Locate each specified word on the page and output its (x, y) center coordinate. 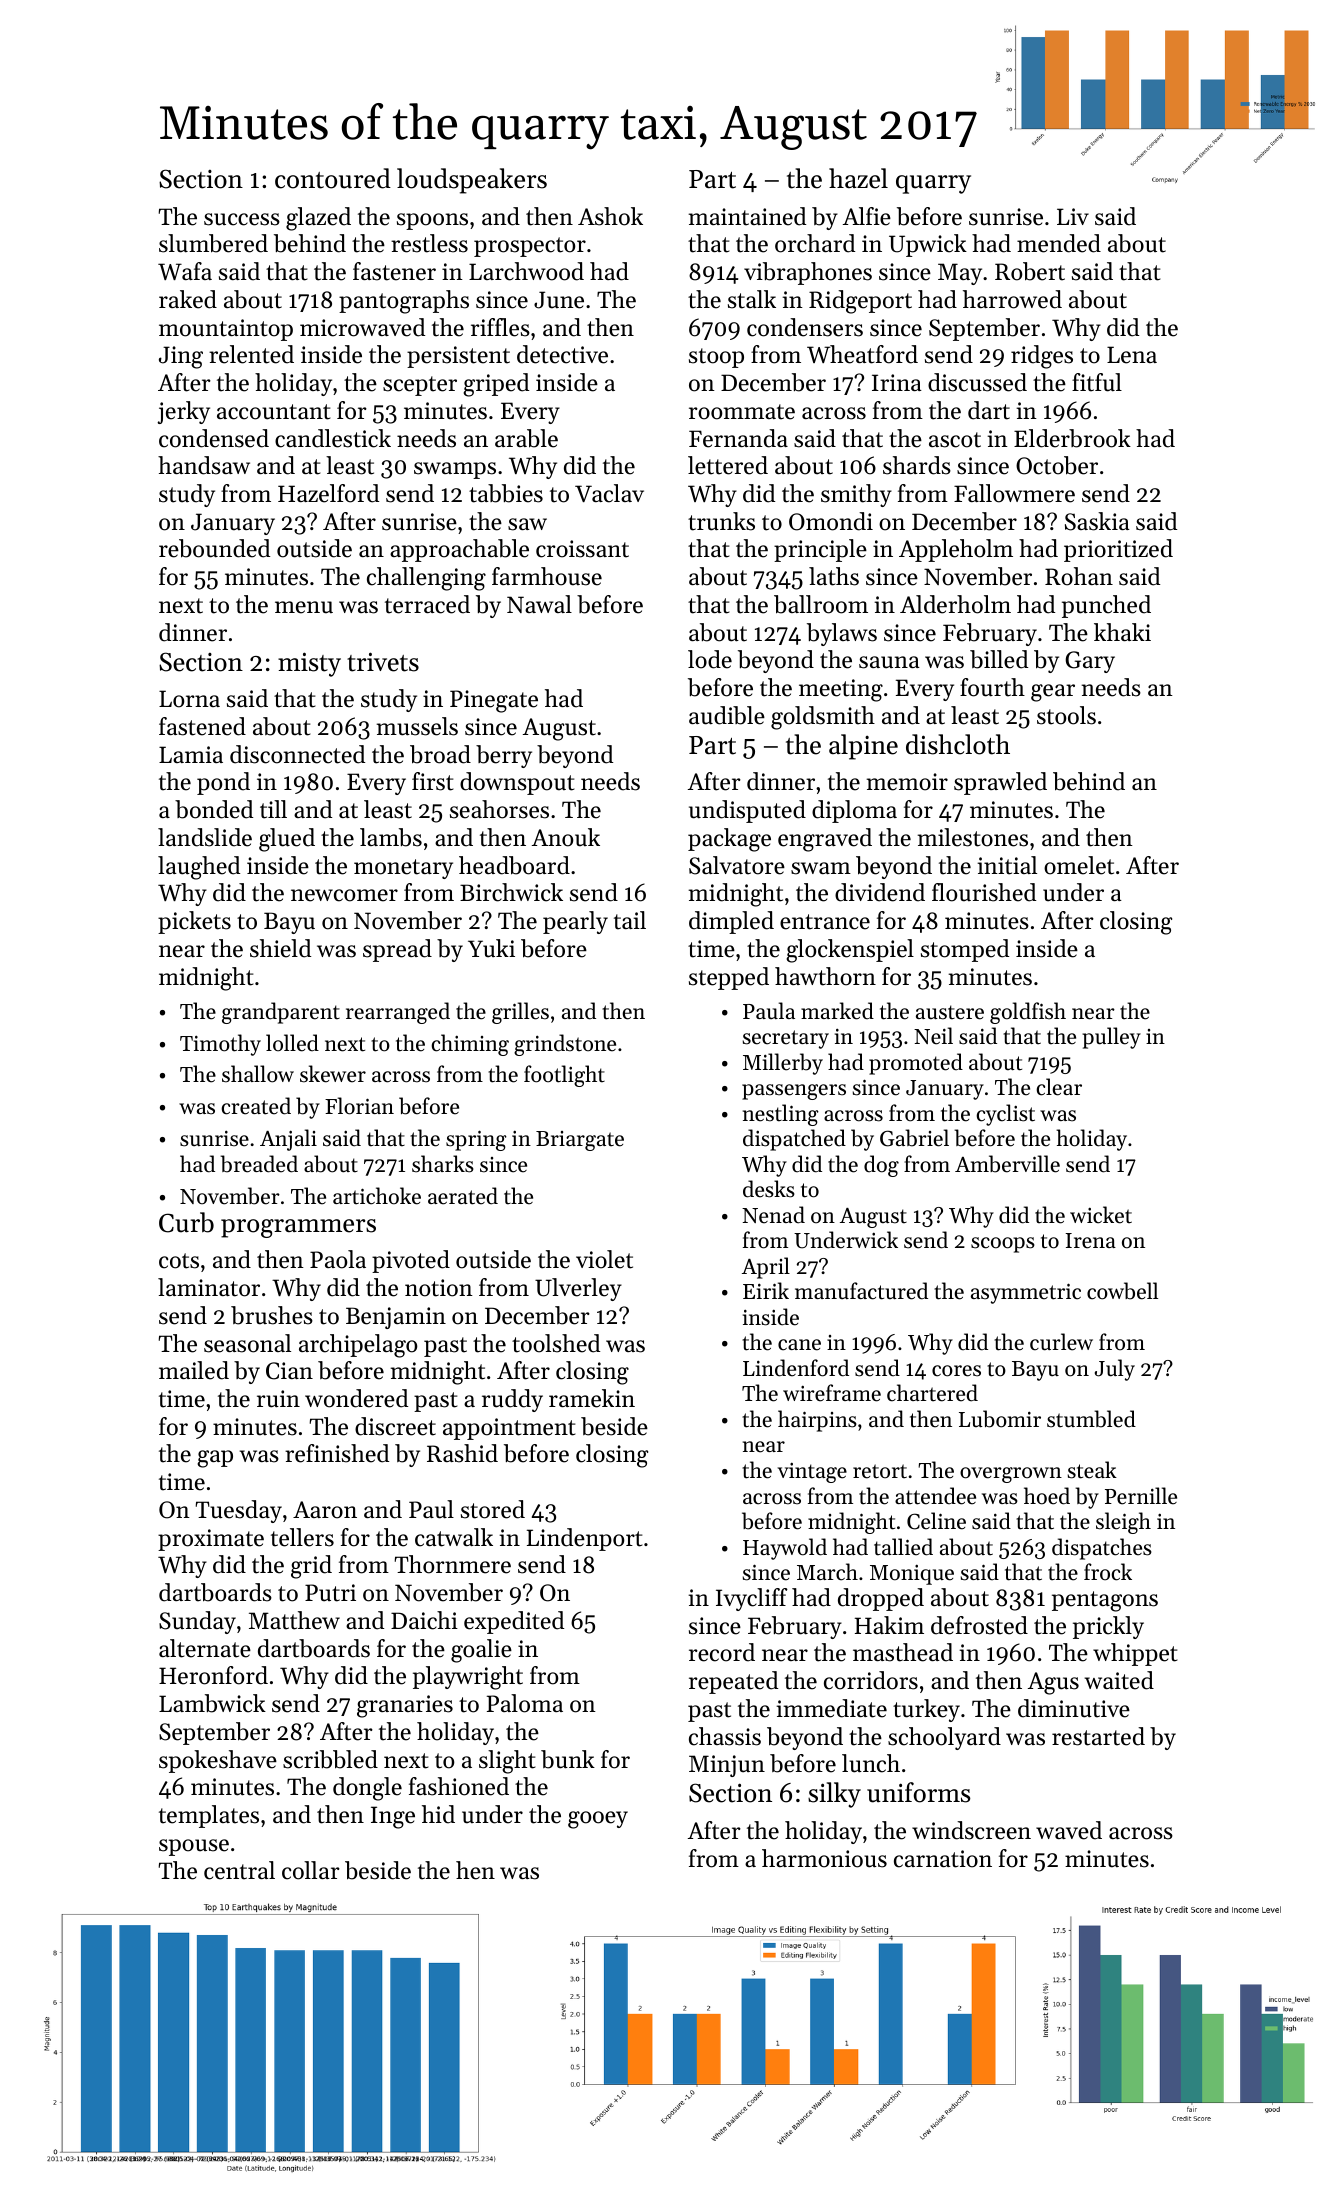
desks (769, 1189)
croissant (582, 549)
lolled (292, 1043)
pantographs (404, 302)
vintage (812, 1473)
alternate (205, 1648)
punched (1106, 606)
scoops (1003, 1245)
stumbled (1091, 1419)
